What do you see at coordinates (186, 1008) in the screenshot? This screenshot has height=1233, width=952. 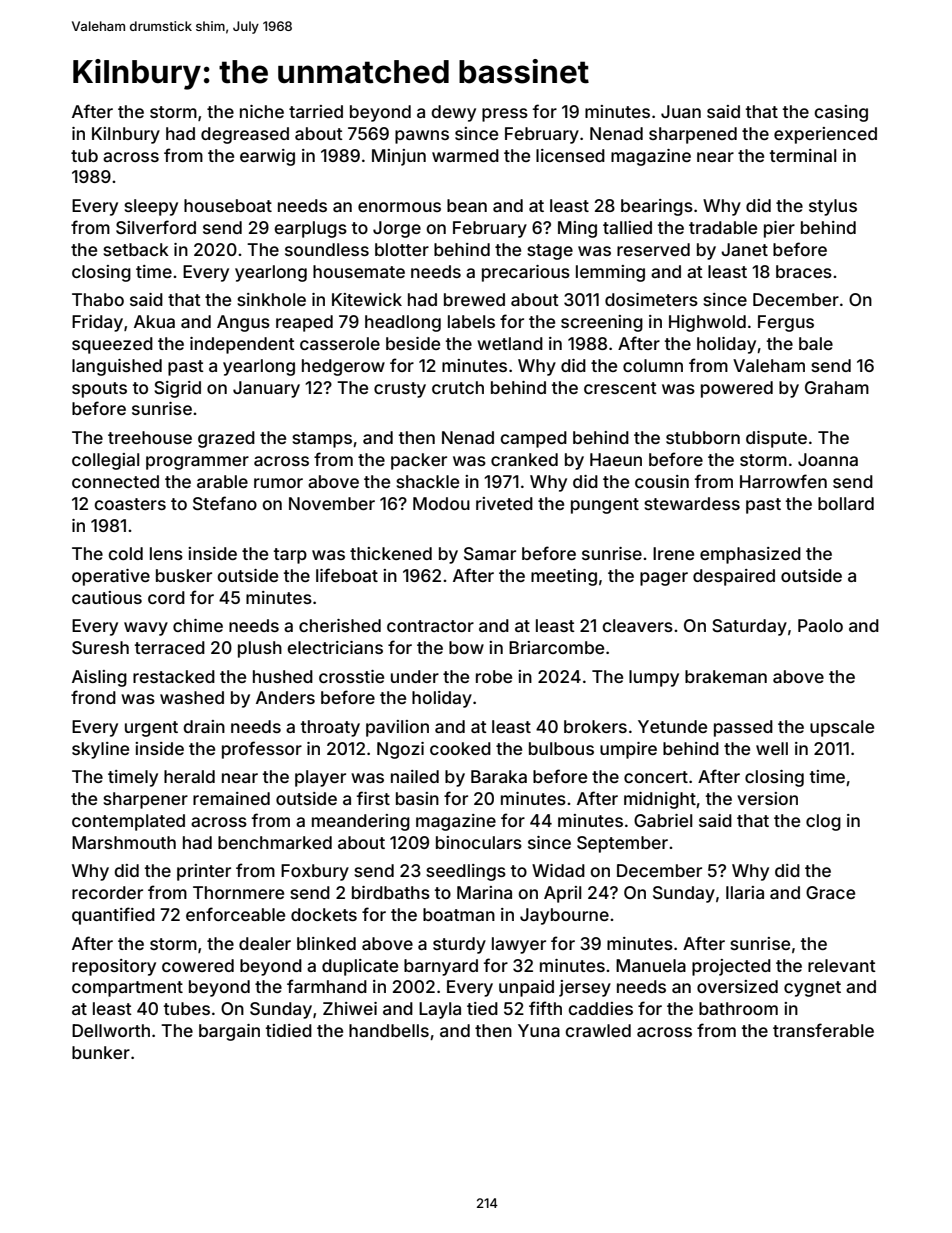 I see `tubes` at bounding box center [186, 1008].
